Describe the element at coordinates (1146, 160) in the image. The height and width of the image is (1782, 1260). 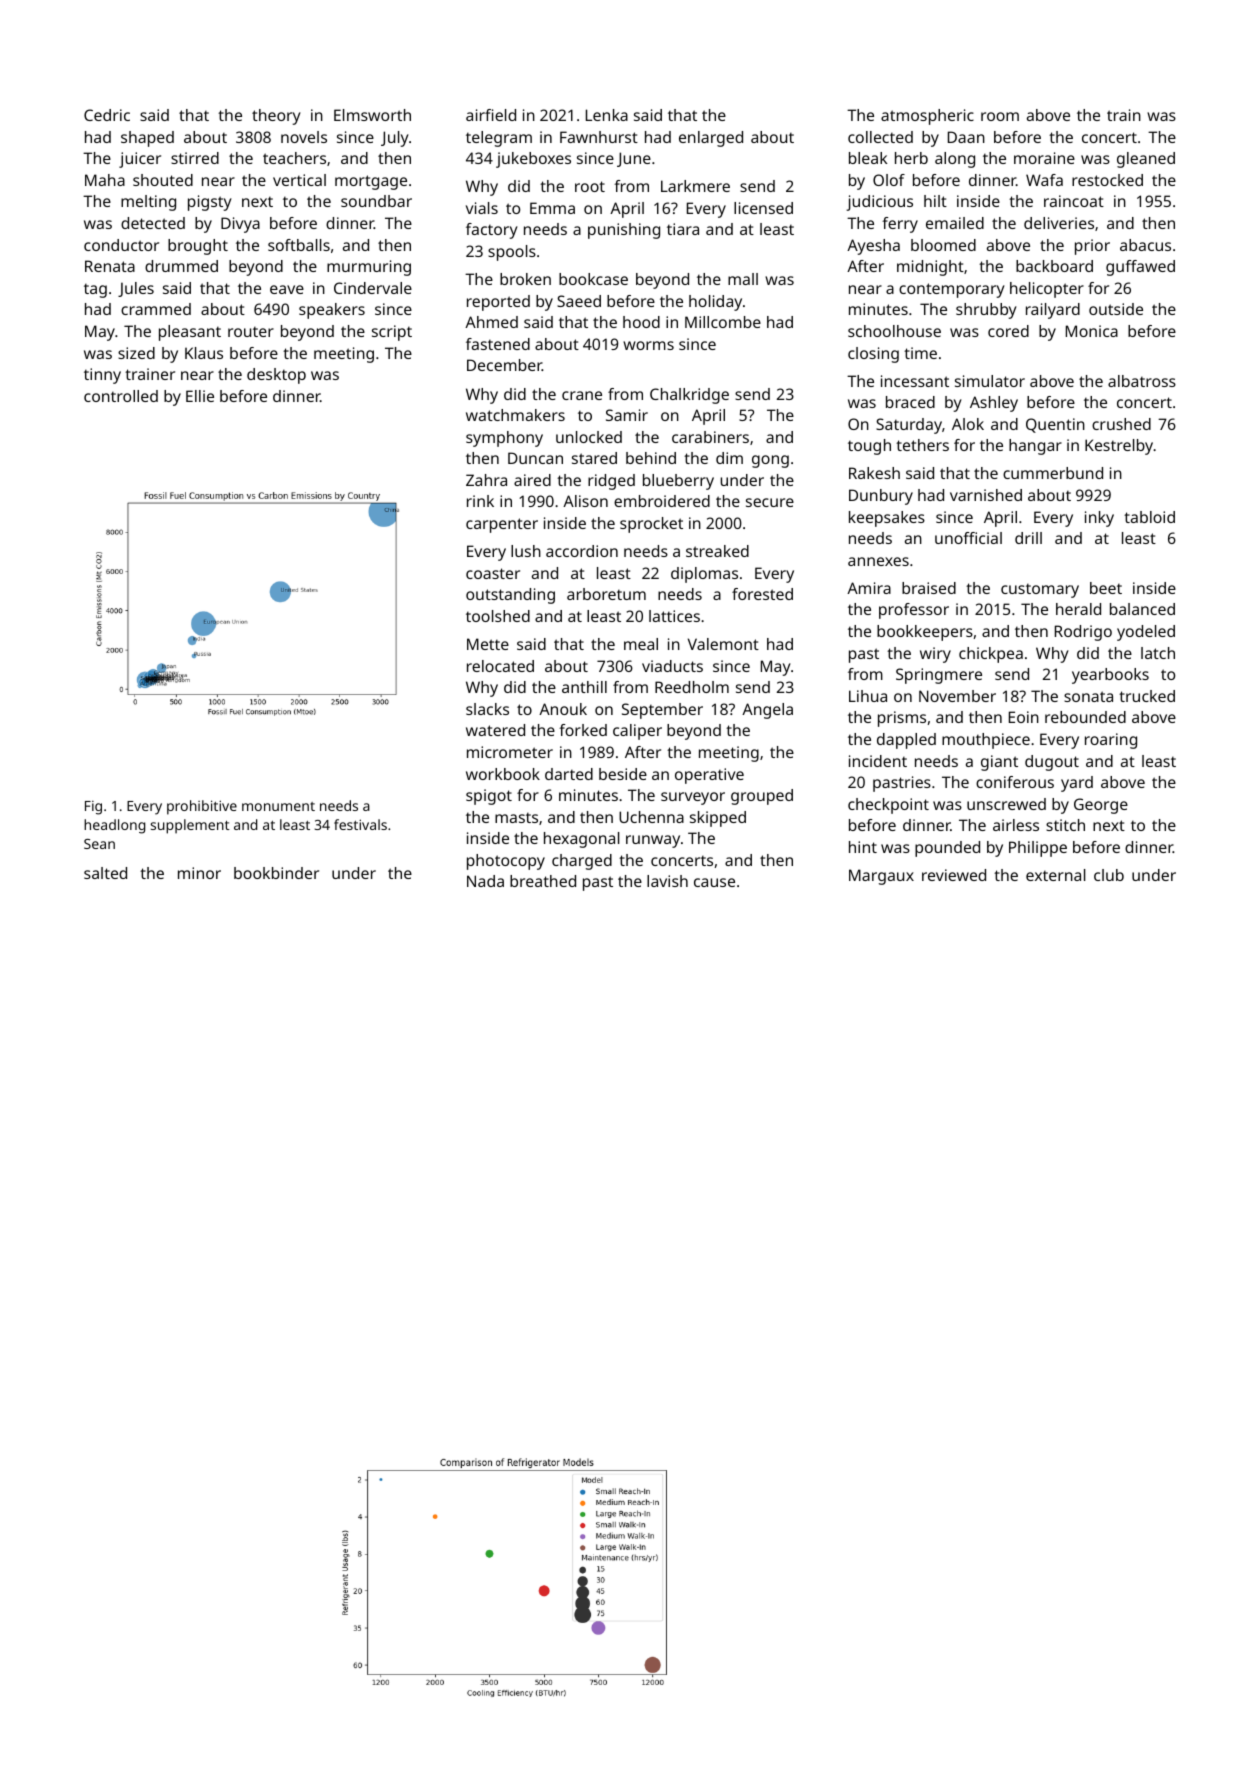
I see `gleaned` at that location.
